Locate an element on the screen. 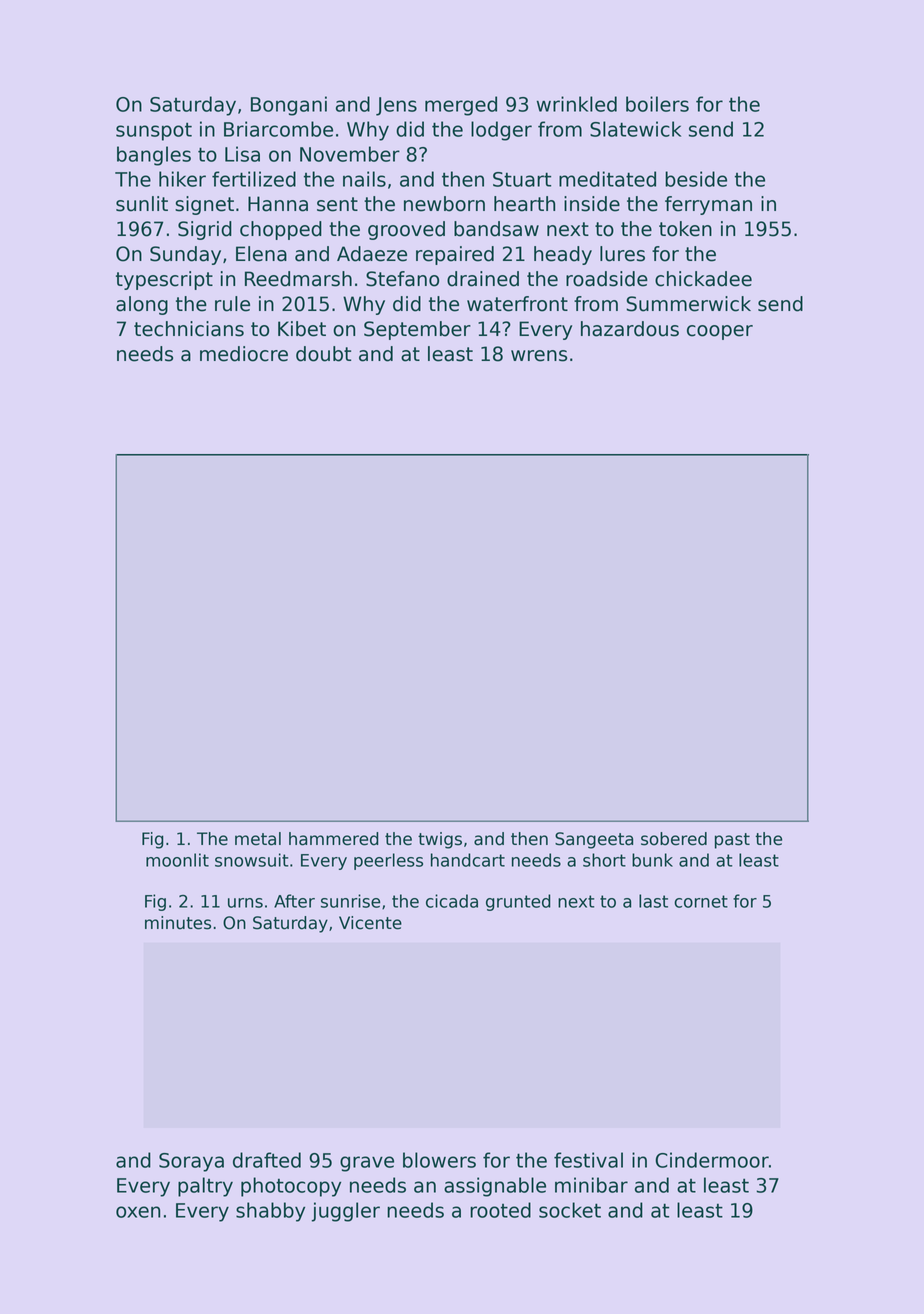  doubt is located at coordinates (323, 354).
